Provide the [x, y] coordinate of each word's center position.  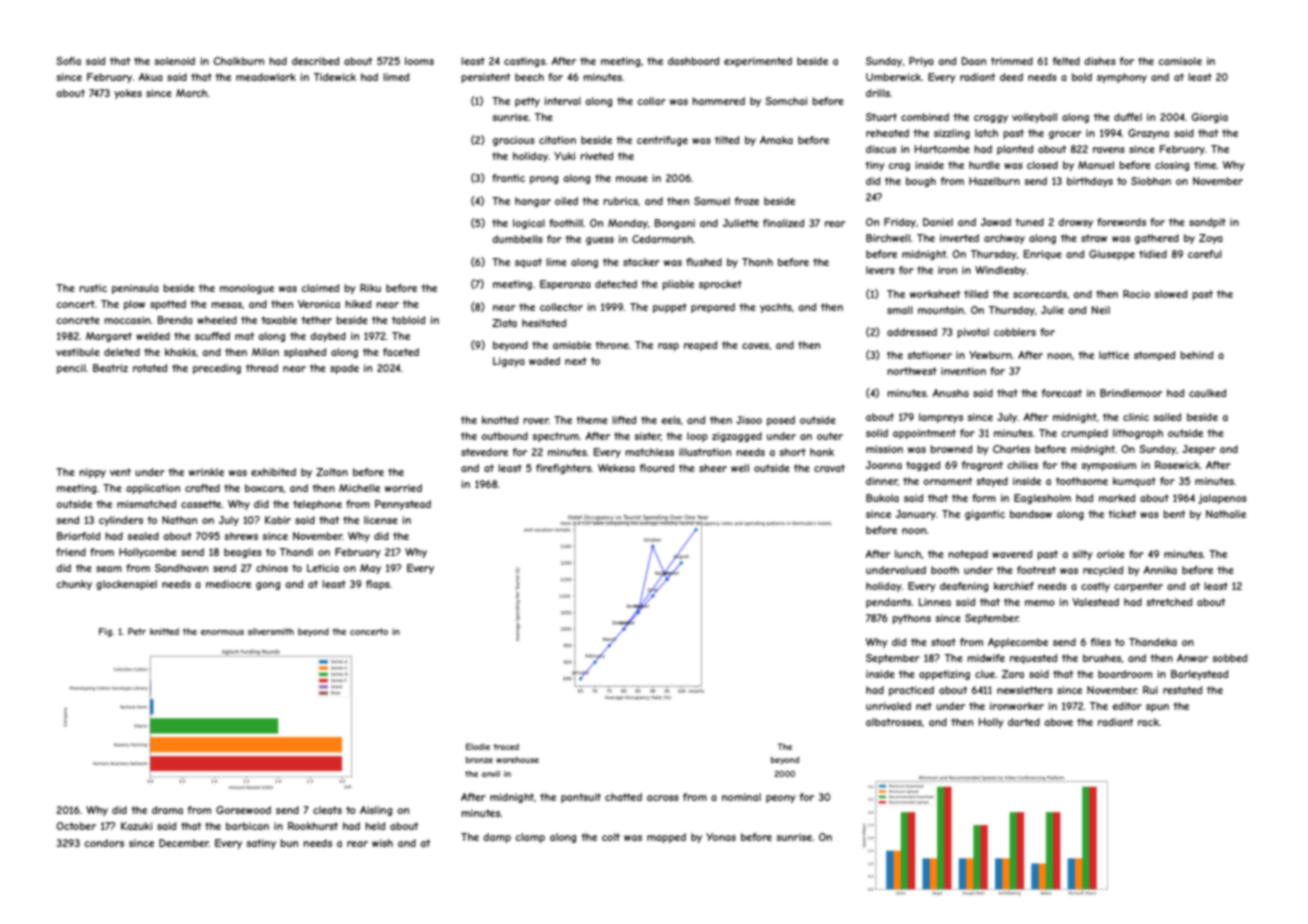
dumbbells [517, 239]
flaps [378, 585]
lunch [908, 554]
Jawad [996, 222]
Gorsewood [243, 810]
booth [945, 570]
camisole [1180, 61]
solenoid [174, 61]
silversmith [271, 631]
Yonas [721, 837]
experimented [758, 62]
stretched [1169, 602]
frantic [508, 178]
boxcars [264, 488]
